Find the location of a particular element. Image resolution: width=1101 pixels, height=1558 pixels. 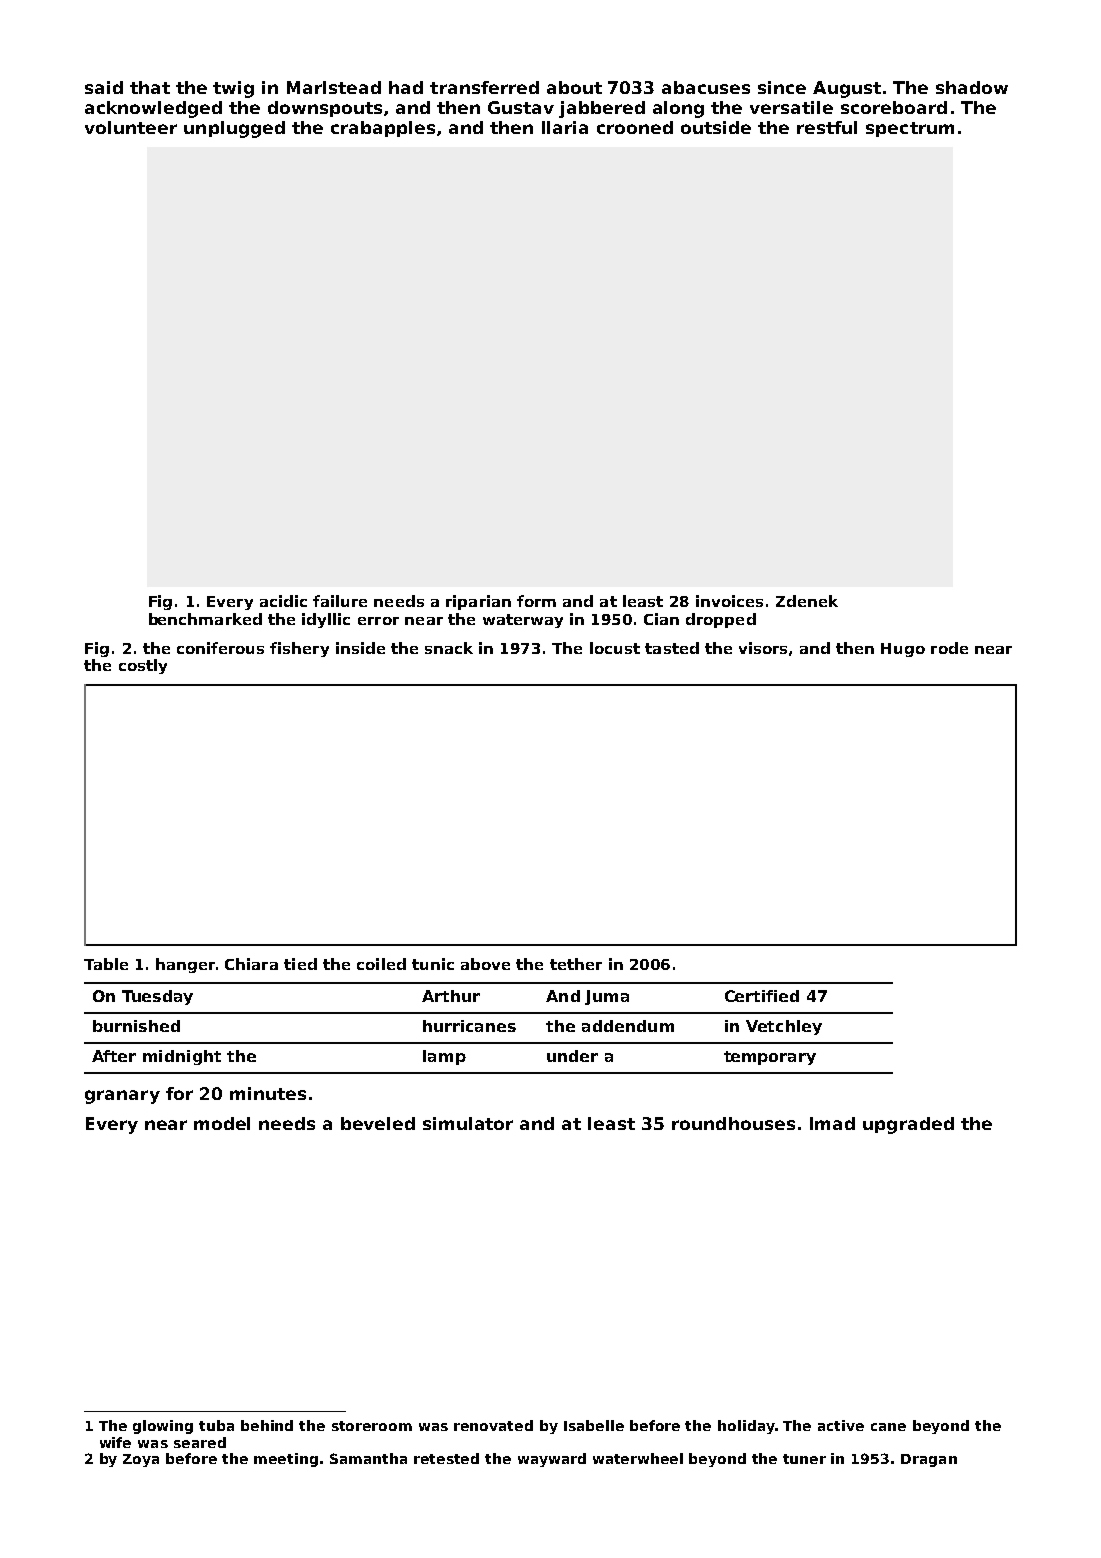

waterwheel is located at coordinates (638, 1458).
